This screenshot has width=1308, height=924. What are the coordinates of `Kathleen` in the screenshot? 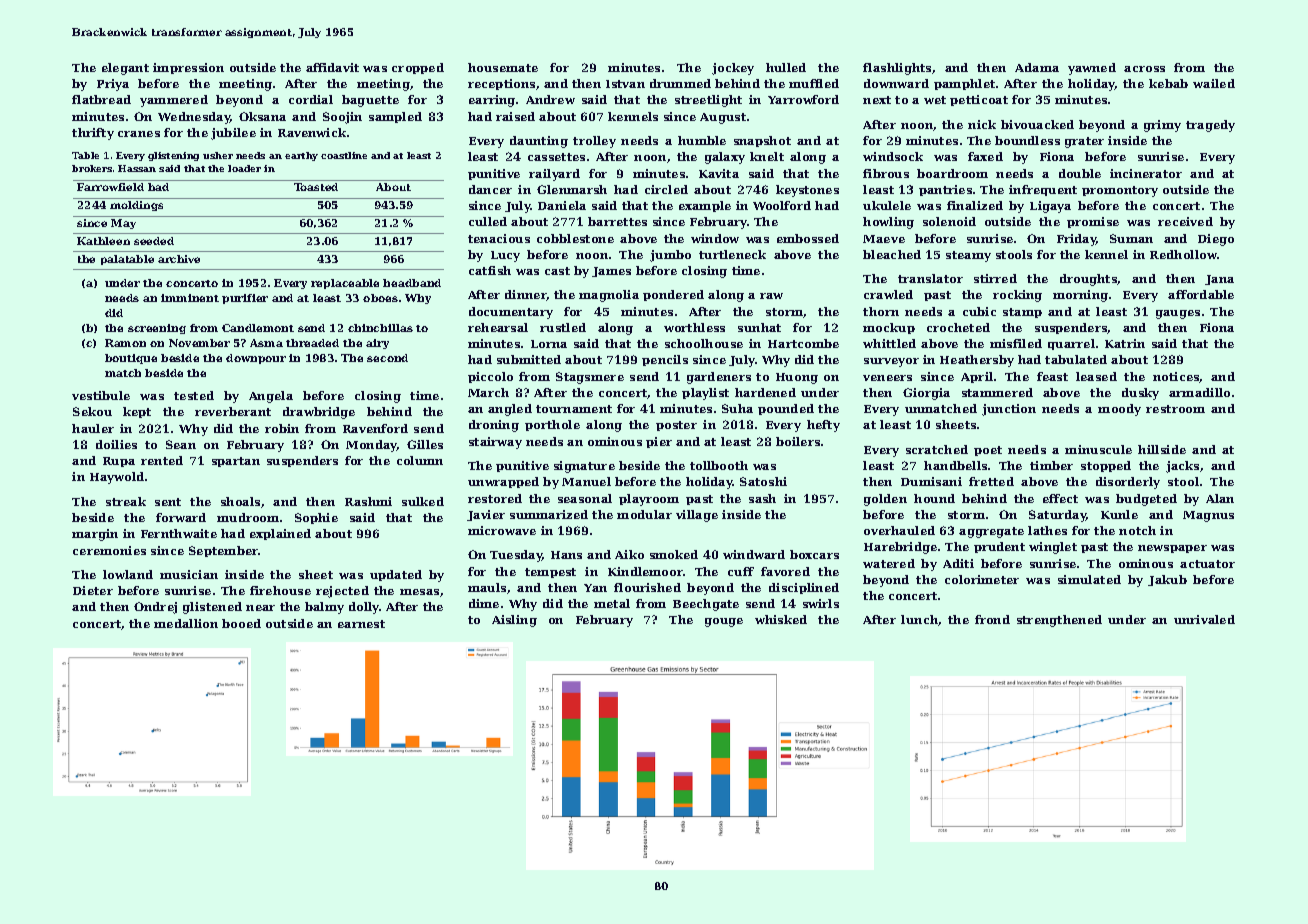 It's located at (103, 241).
